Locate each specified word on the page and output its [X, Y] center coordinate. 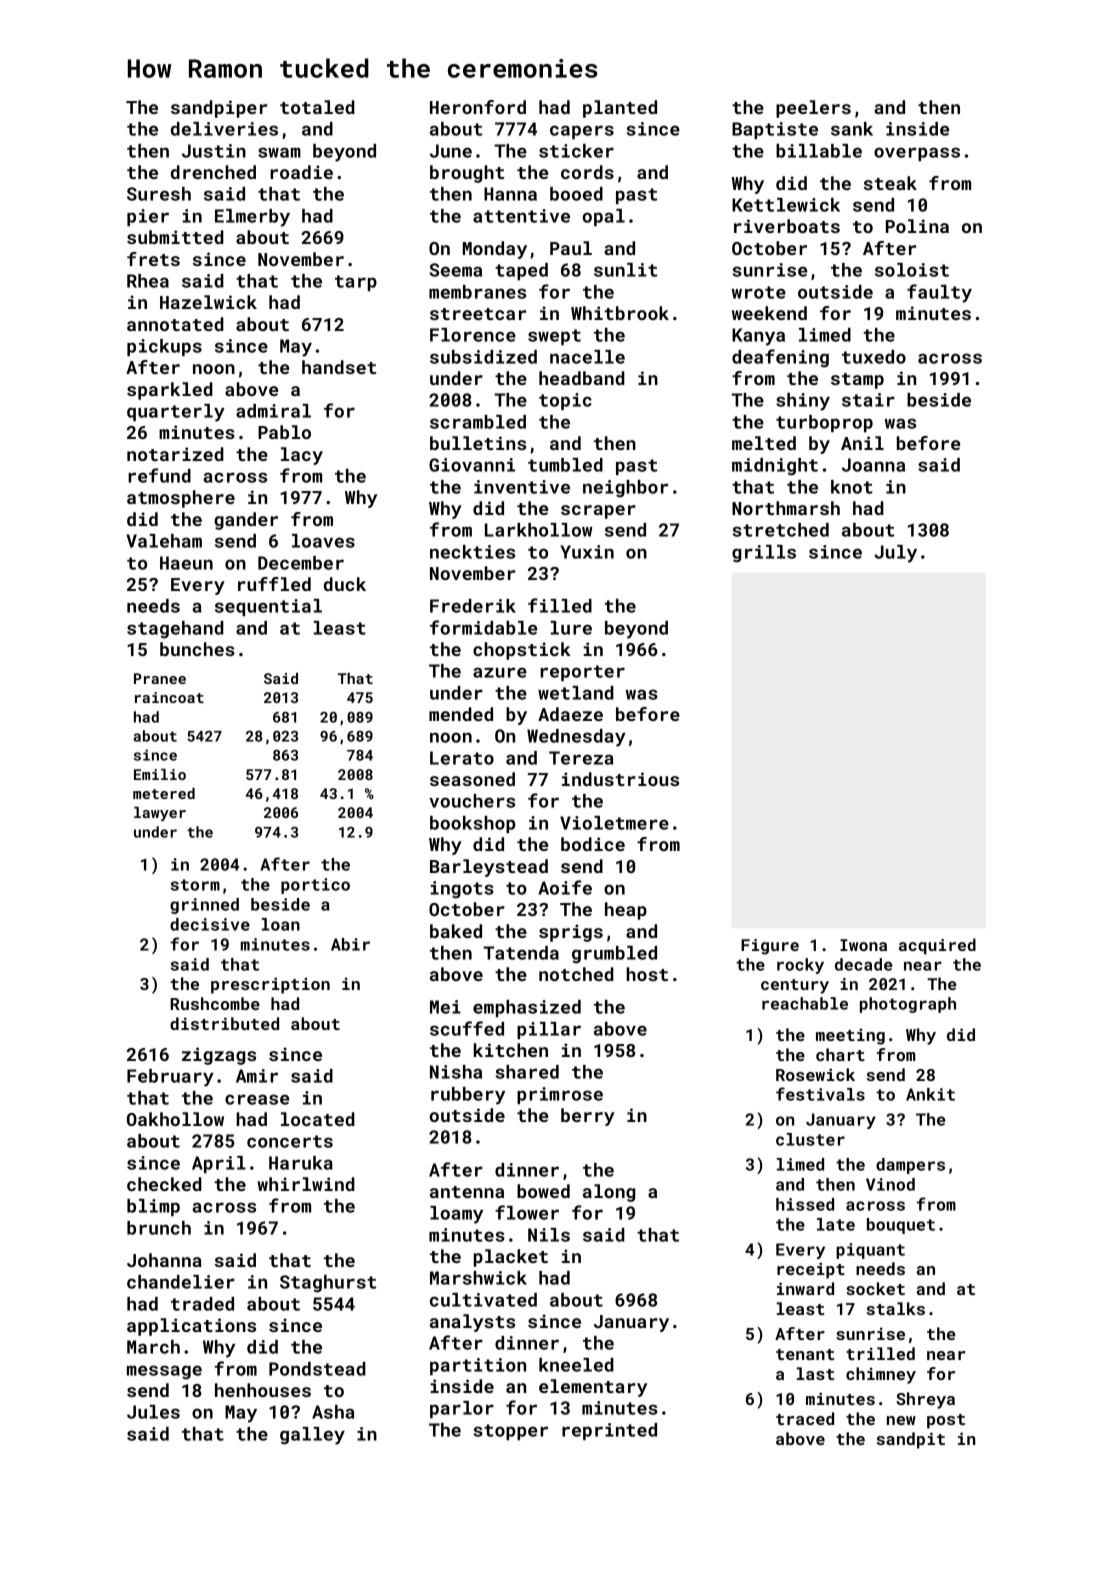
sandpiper [219, 109]
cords [587, 172]
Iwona [863, 945]
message [164, 1372]
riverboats [787, 226]
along [609, 1193]
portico [315, 886]
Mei [445, 1007]
